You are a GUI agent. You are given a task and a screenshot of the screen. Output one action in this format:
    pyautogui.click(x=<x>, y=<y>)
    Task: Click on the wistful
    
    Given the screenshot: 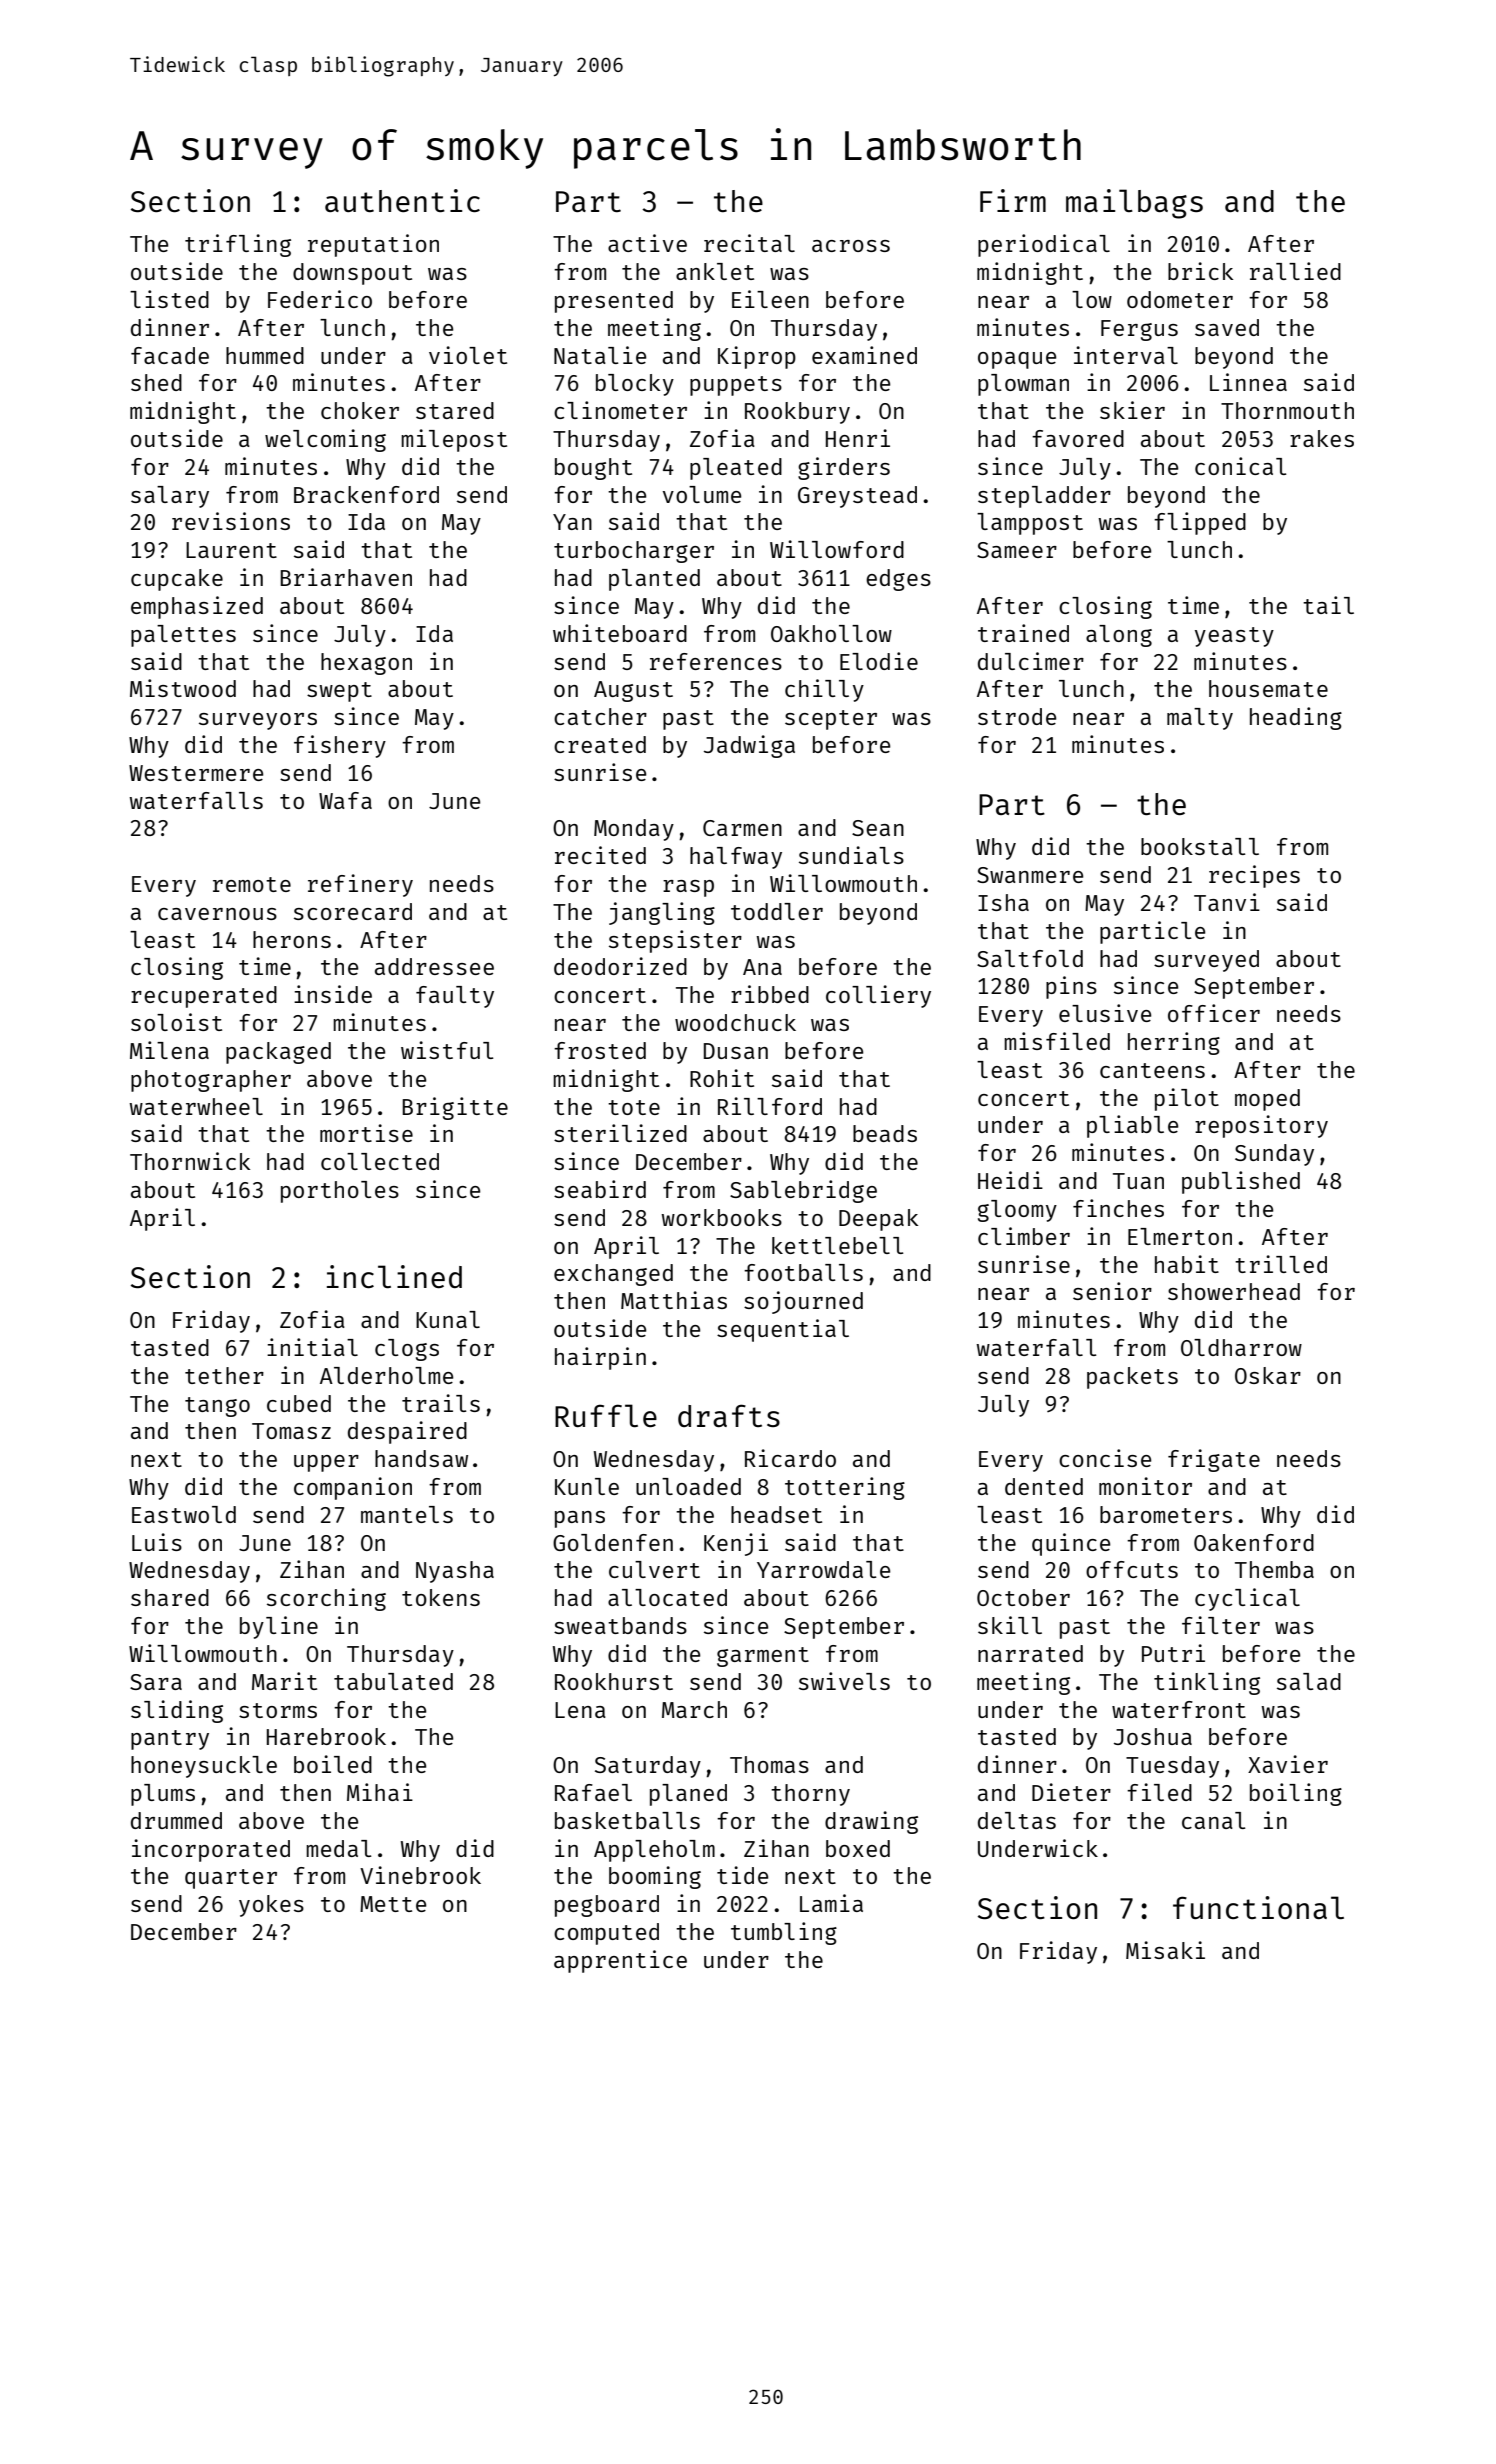 What is the action you would take?
    pyautogui.click(x=447, y=1050)
